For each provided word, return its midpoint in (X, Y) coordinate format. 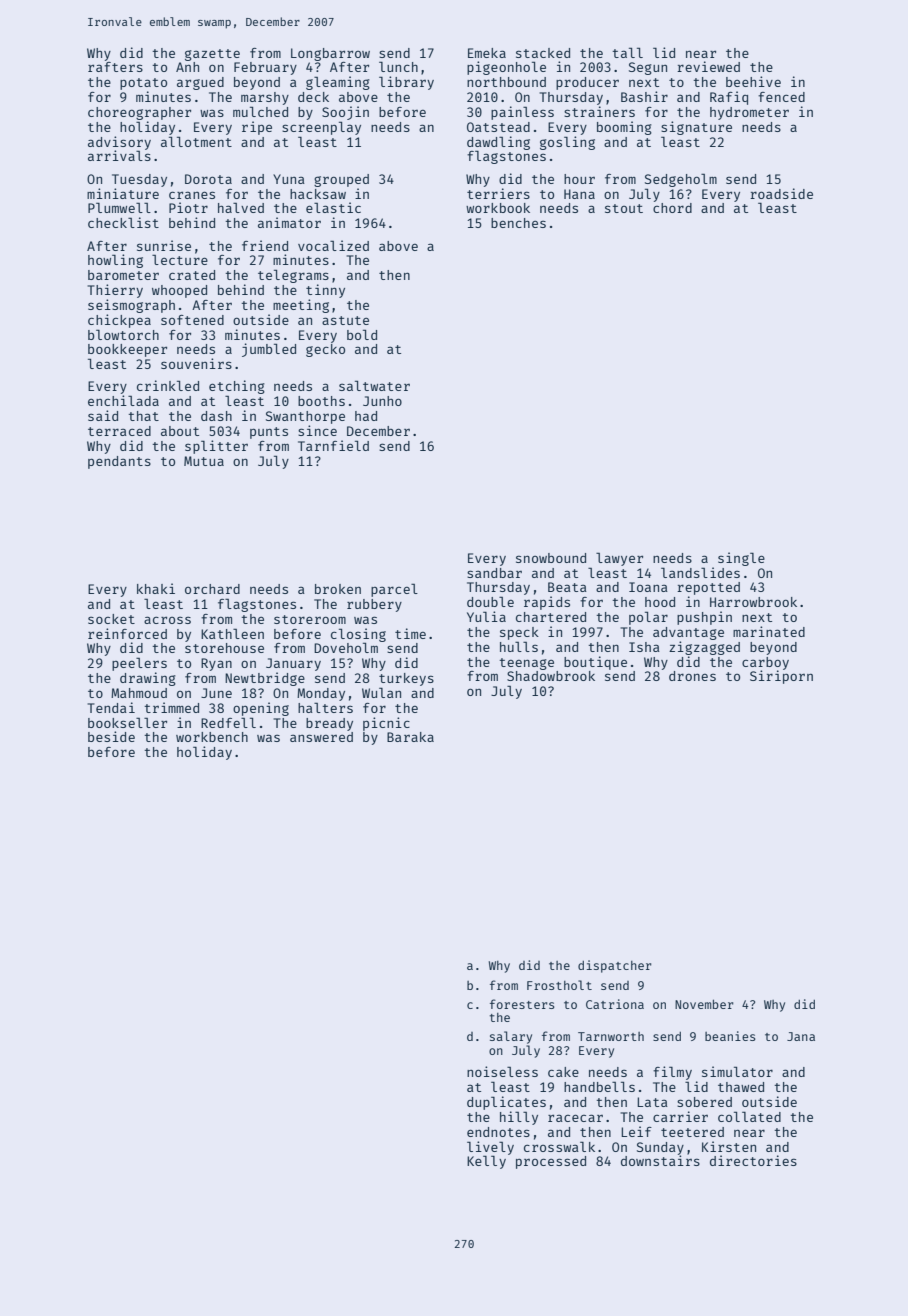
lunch (398, 66)
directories (753, 1160)
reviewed (708, 66)
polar (648, 618)
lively (490, 1148)
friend (265, 245)
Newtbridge (265, 679)
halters (325, 707)
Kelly (486, 1162)
